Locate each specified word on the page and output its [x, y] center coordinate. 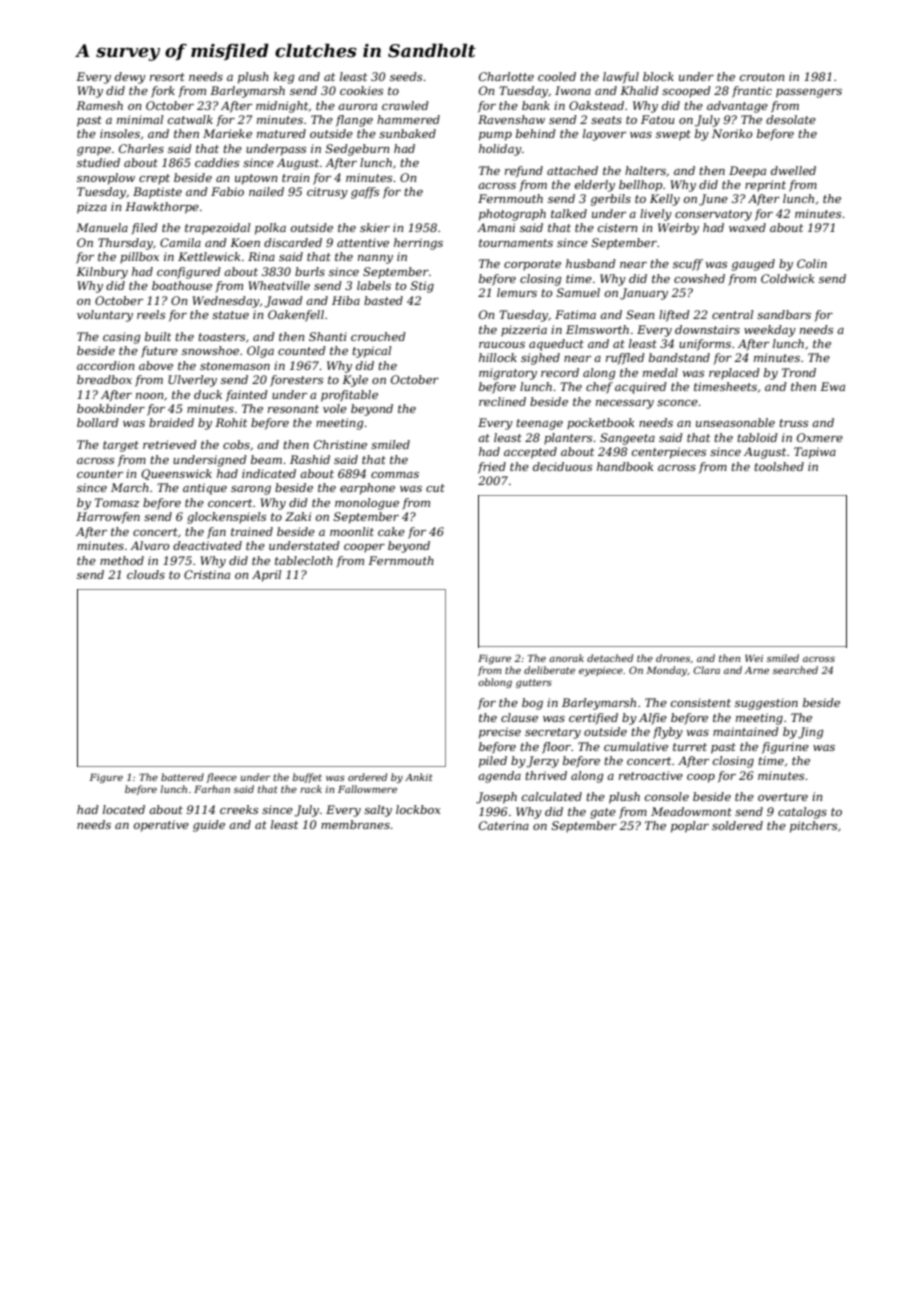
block [658, 76]
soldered [737, 825]
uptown [256, 179]
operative [161, 826]
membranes [355, 824]
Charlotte [506, 76]
